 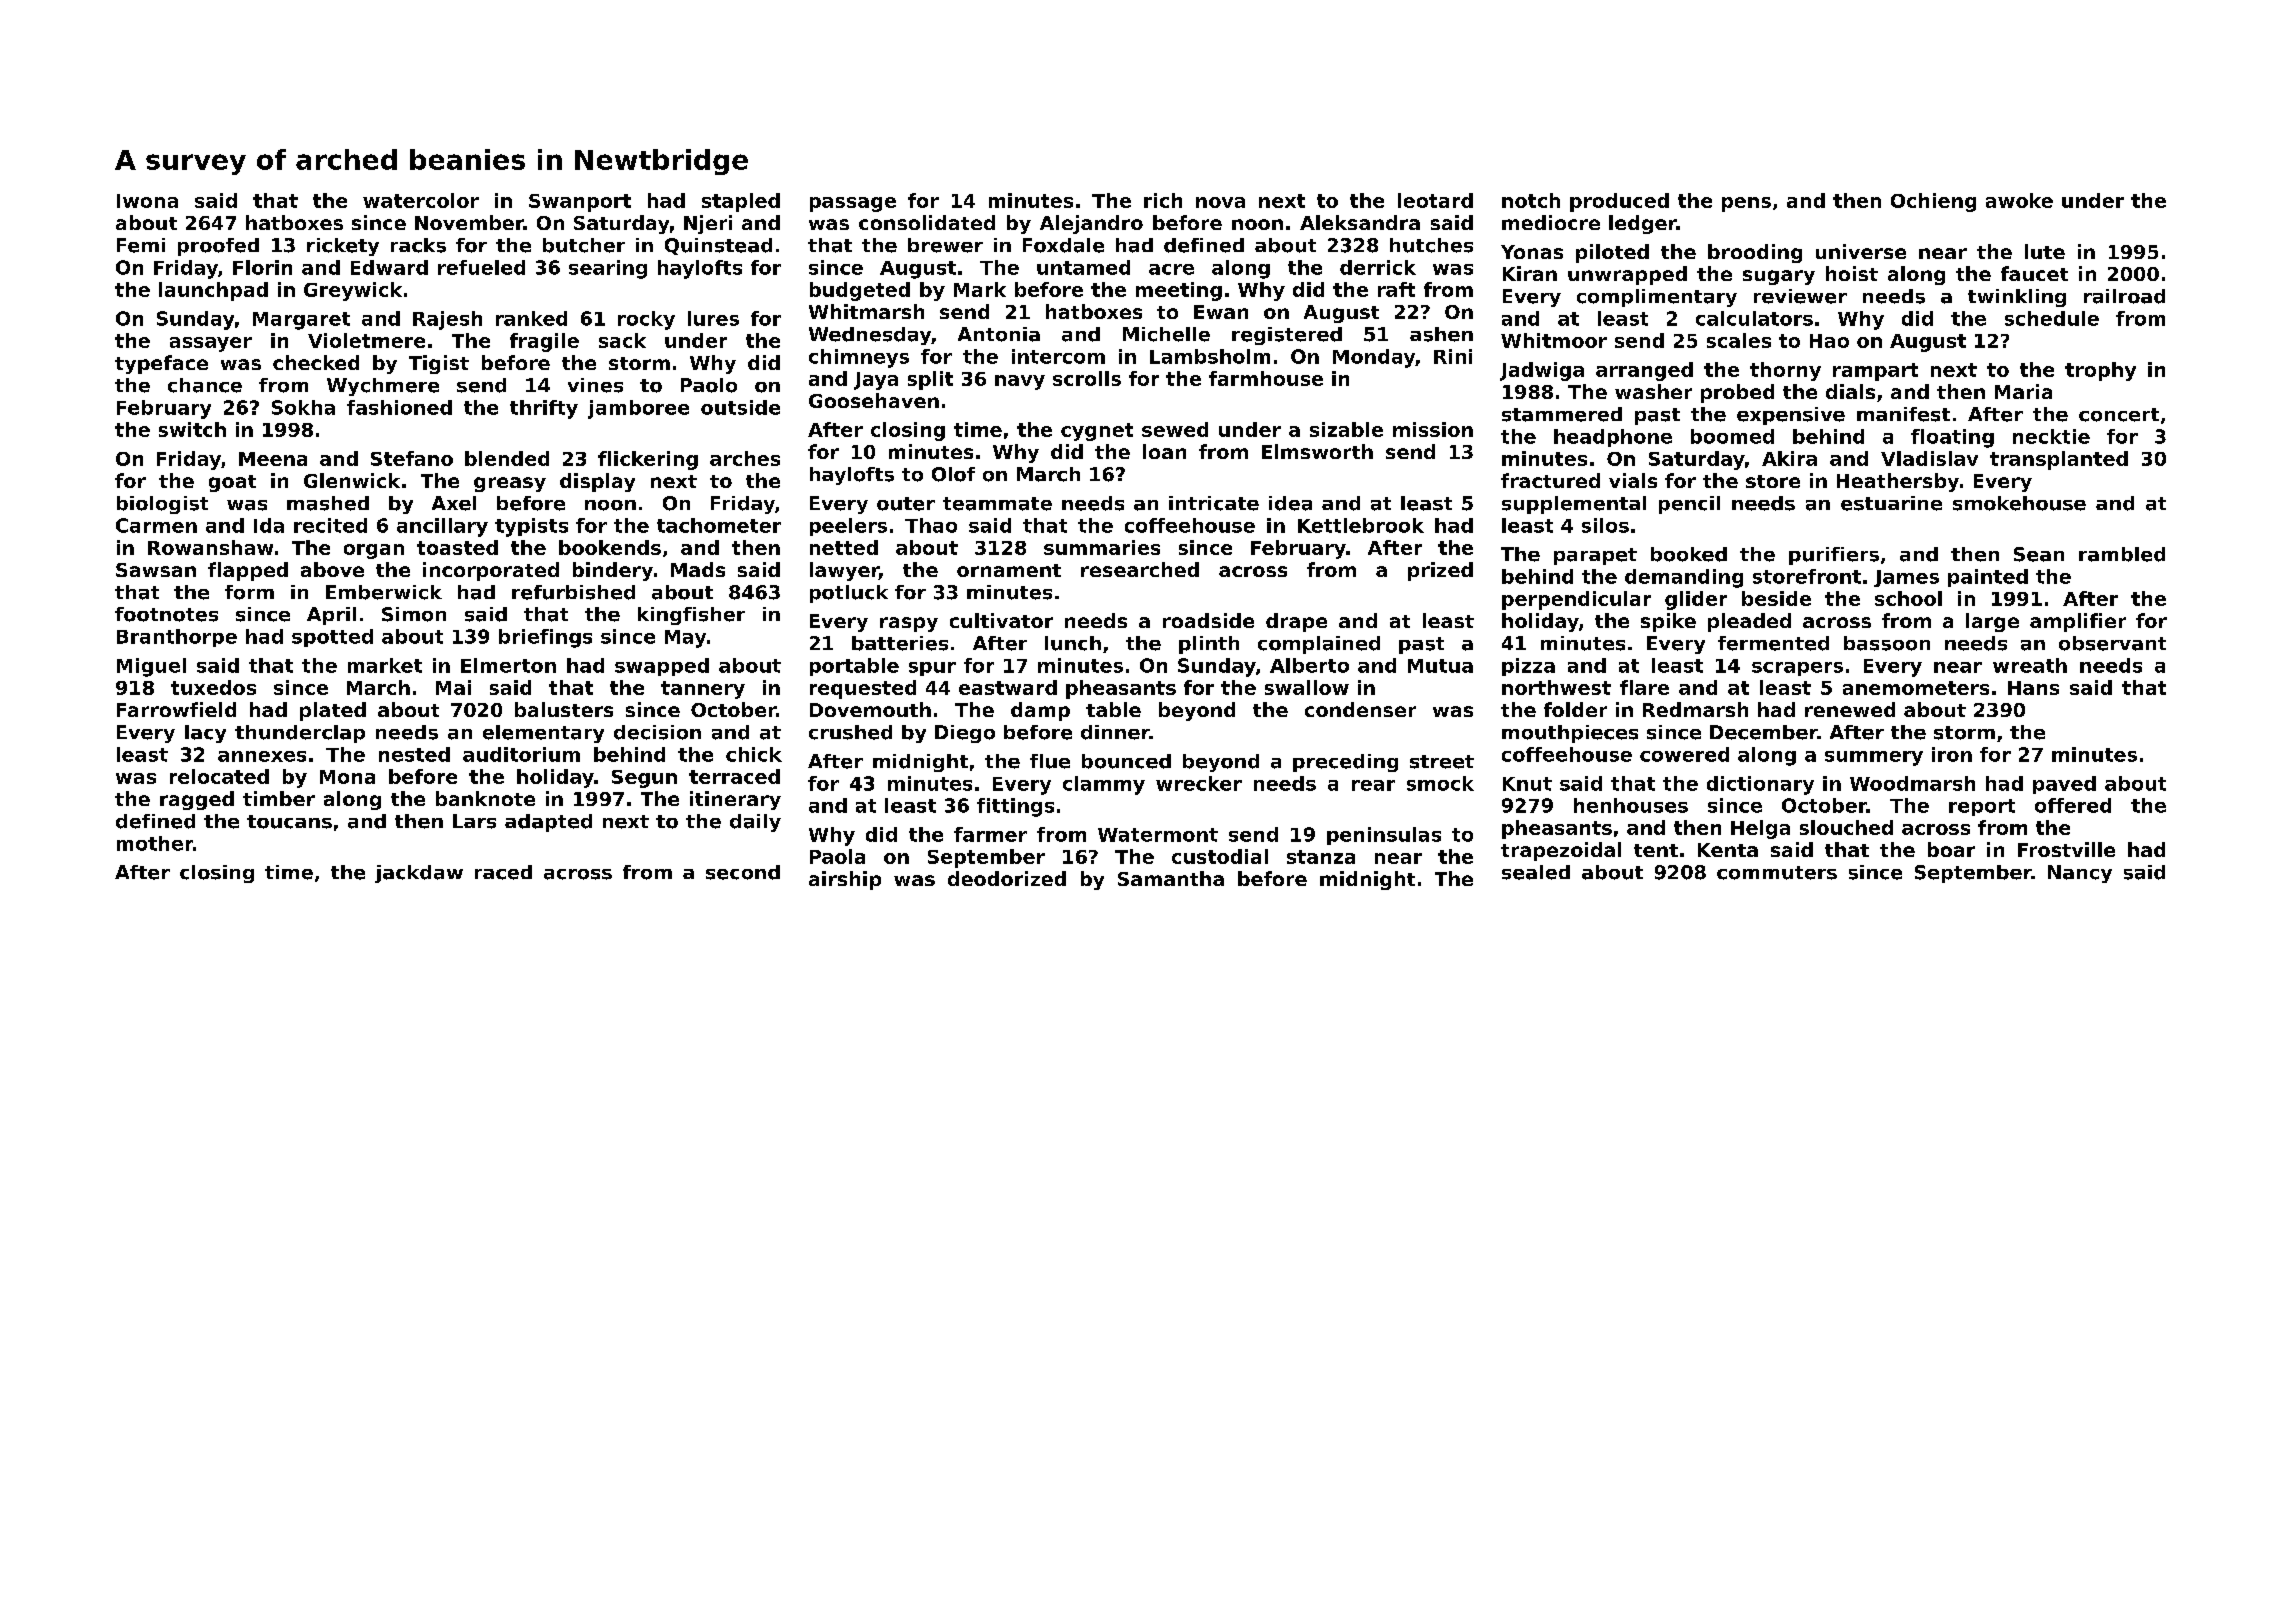 What do you see at coordinates (419, 874) in the screenshot?
I see `jackdaw` at bounding box center [419, 874].
